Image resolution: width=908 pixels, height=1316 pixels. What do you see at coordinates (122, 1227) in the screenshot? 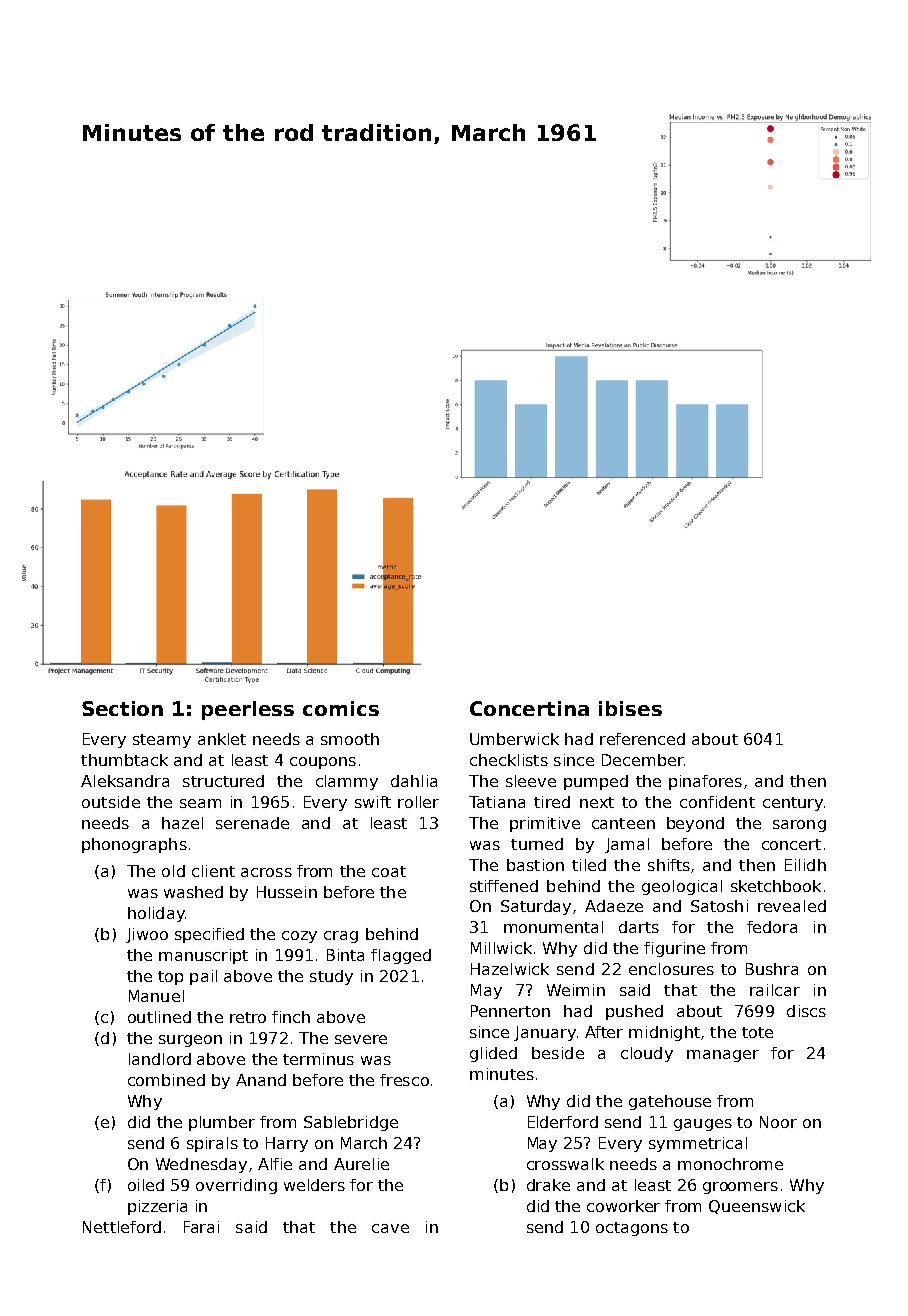
I see `Nettleford` at bounding box center [122, 1227].
